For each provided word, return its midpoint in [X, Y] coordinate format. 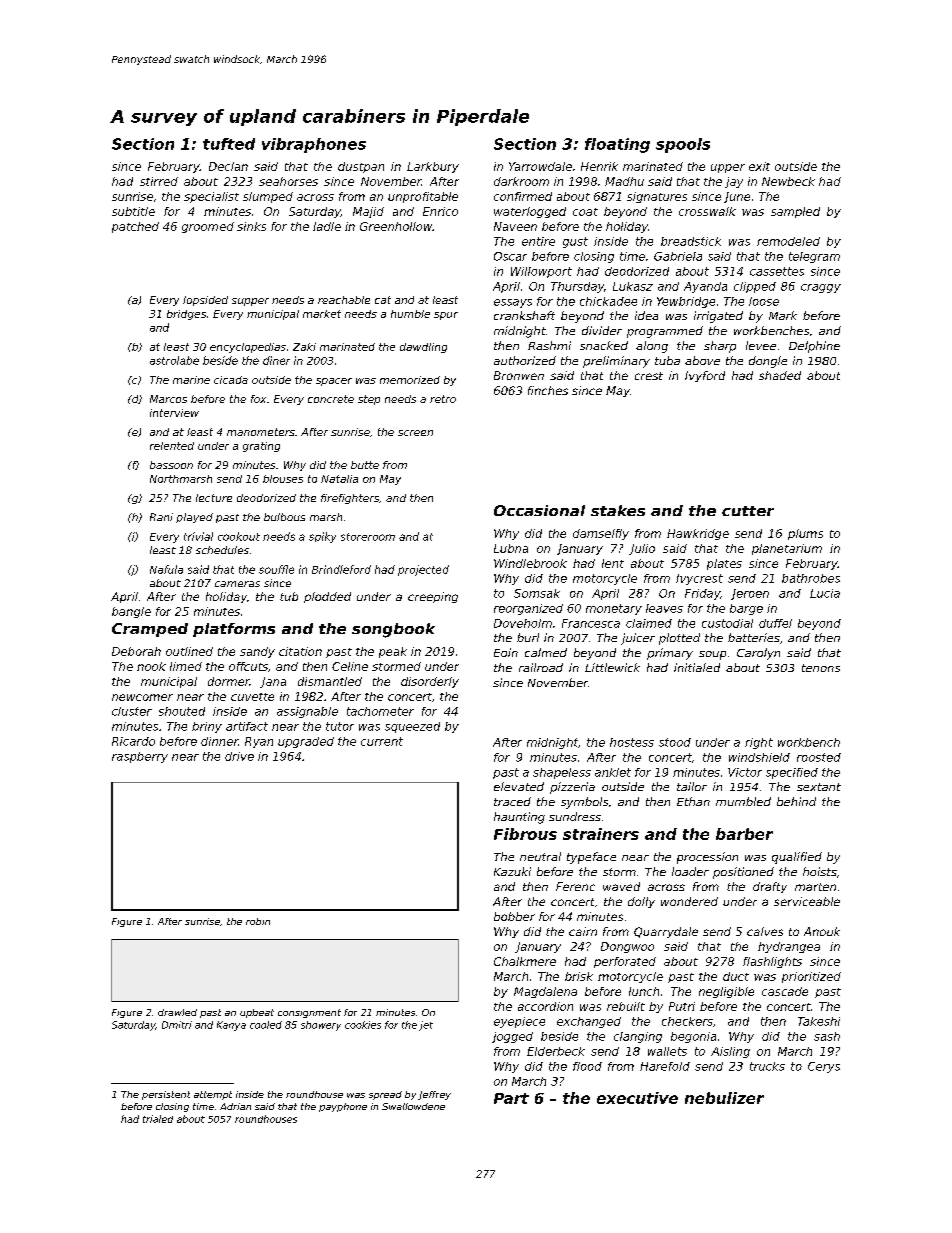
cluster [132, 711]
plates [724, 564]
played [194, 518]
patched [135, 227]
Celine [350, 666]
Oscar [510, 256]
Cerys [824, 1067]
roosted [819, 757]
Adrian [235, 1106]
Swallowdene [413, 1106]
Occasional [539, 510]
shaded [780, 375]
